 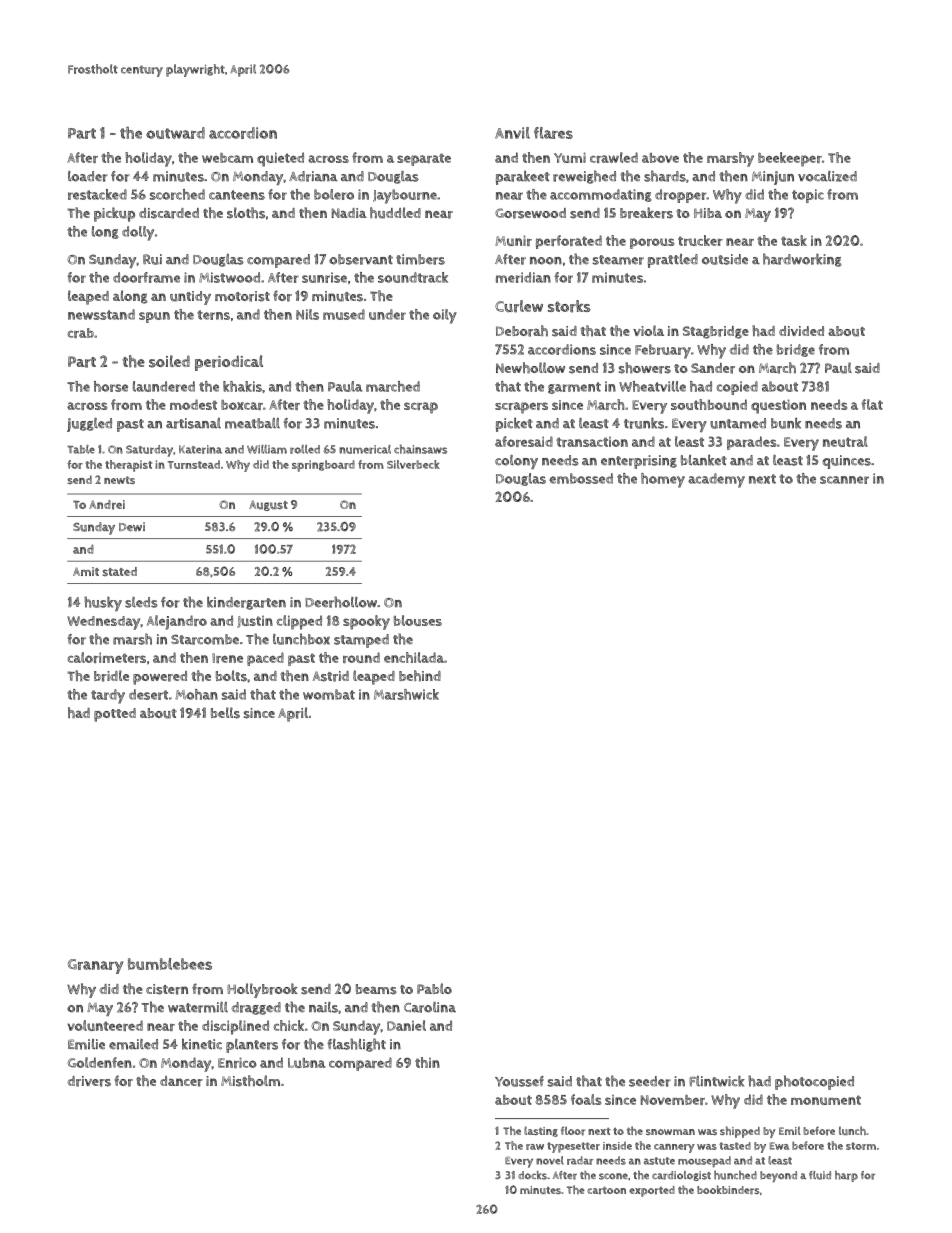 I want to click on potted, so click(x=115, y=715).
